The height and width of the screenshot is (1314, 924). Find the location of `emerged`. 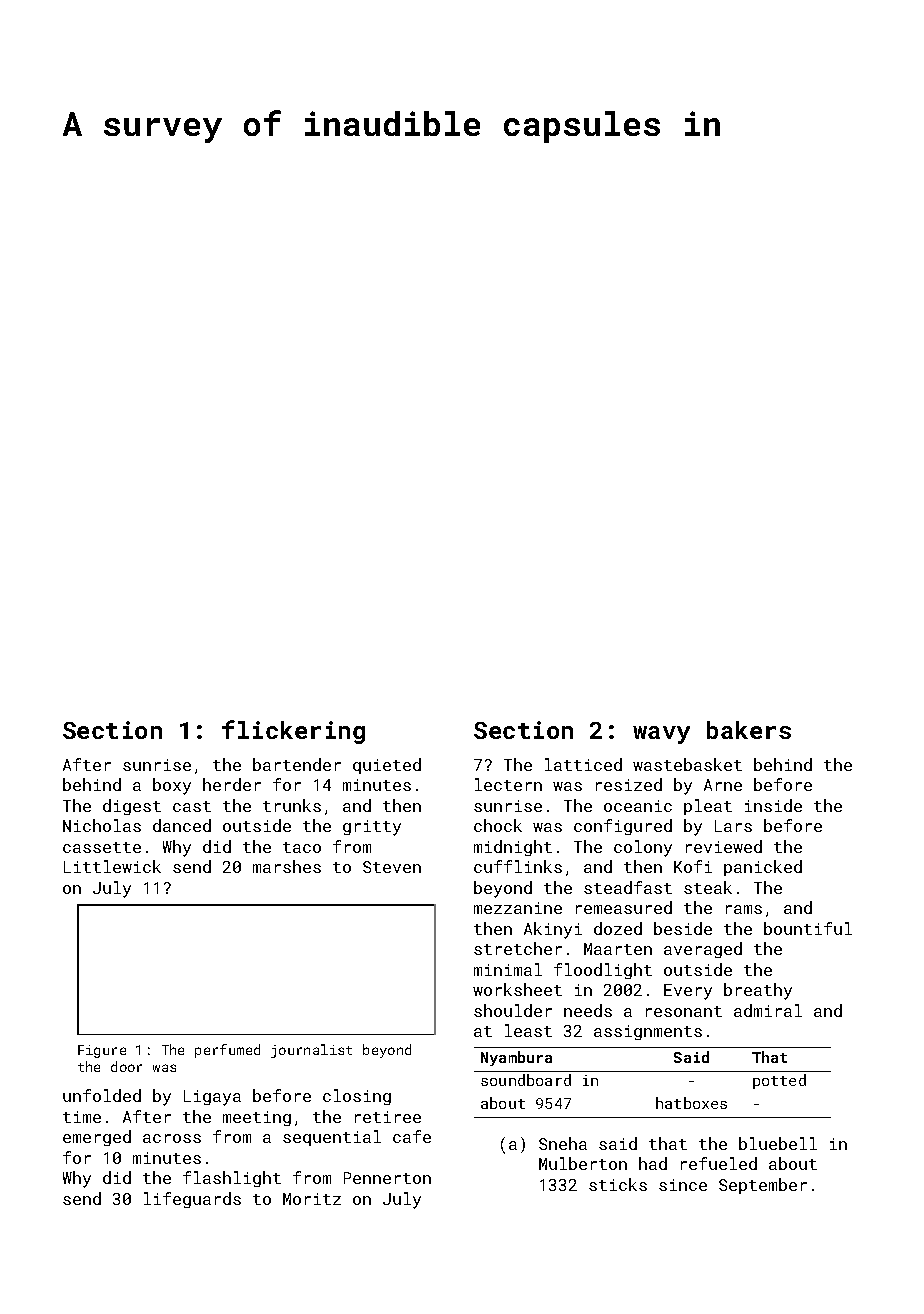

emerged is located at coordinates (97, 1138).
